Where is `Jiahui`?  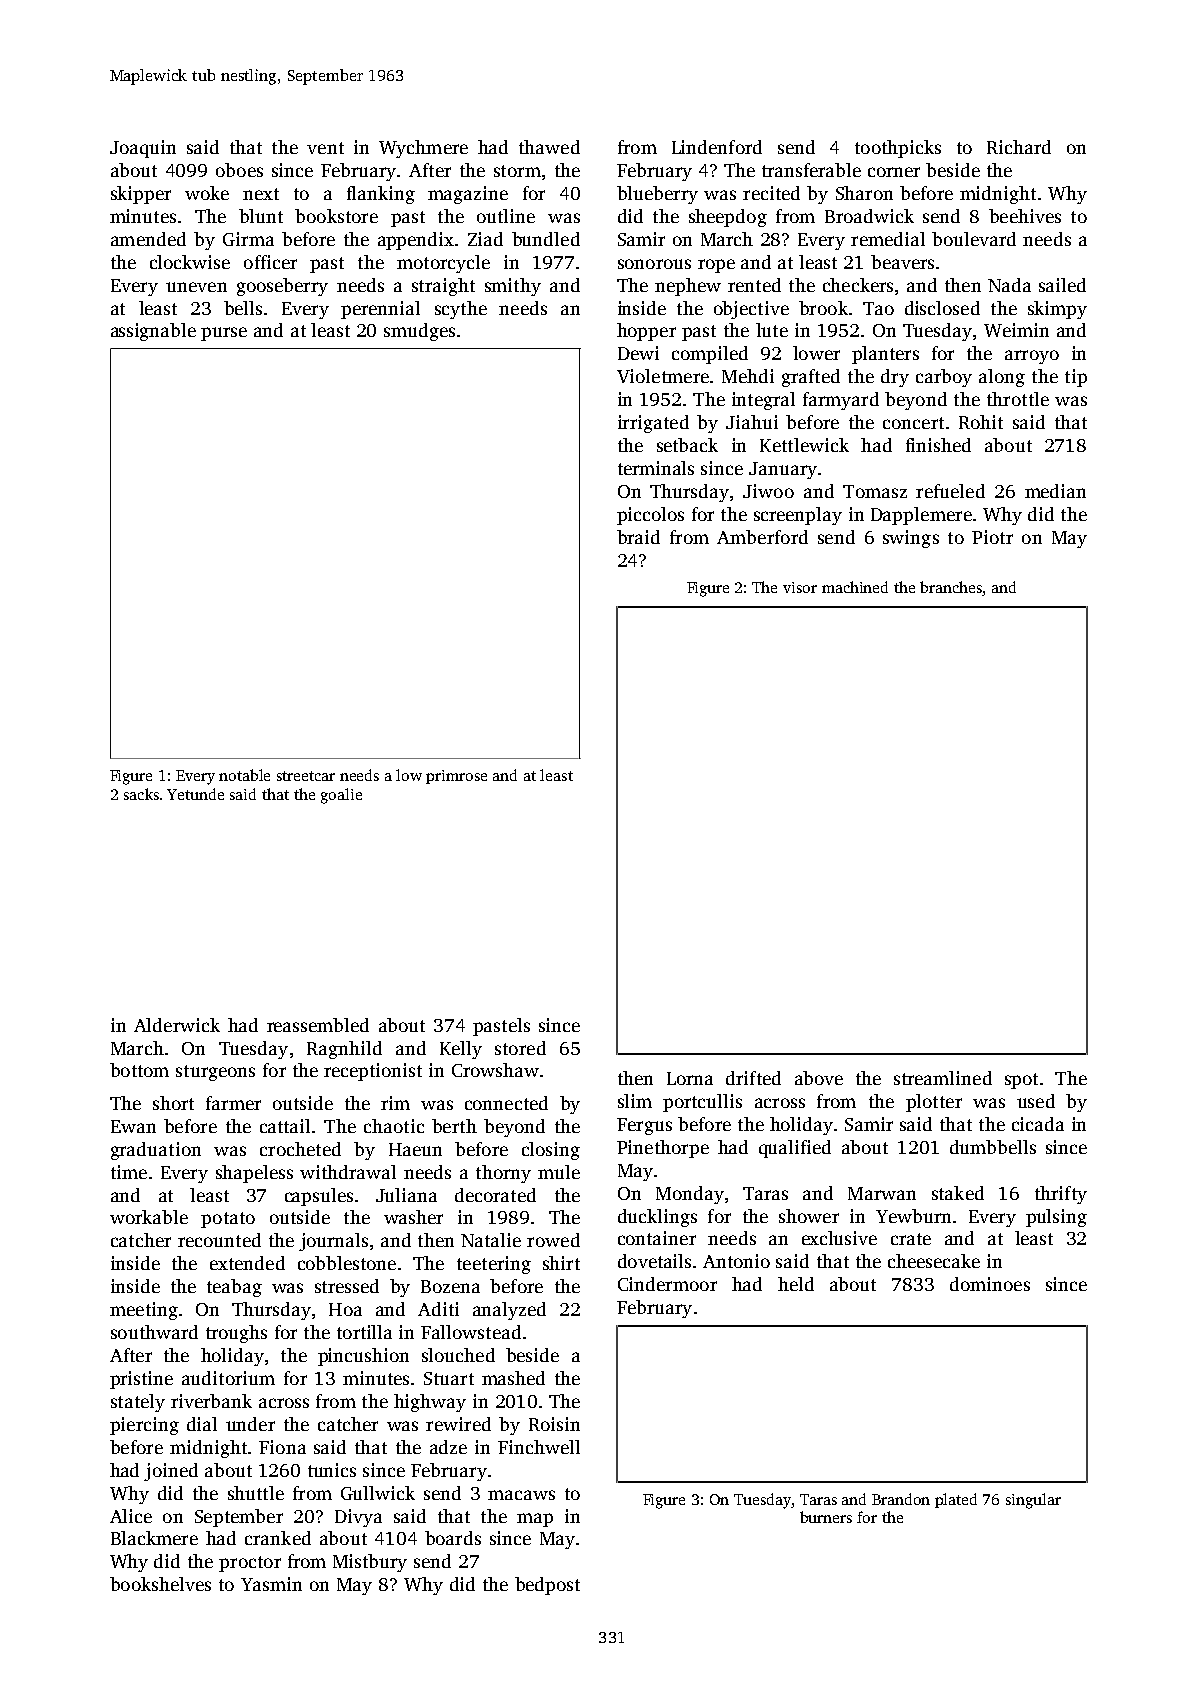
Jiahui is located at coordinates (752, 422).
